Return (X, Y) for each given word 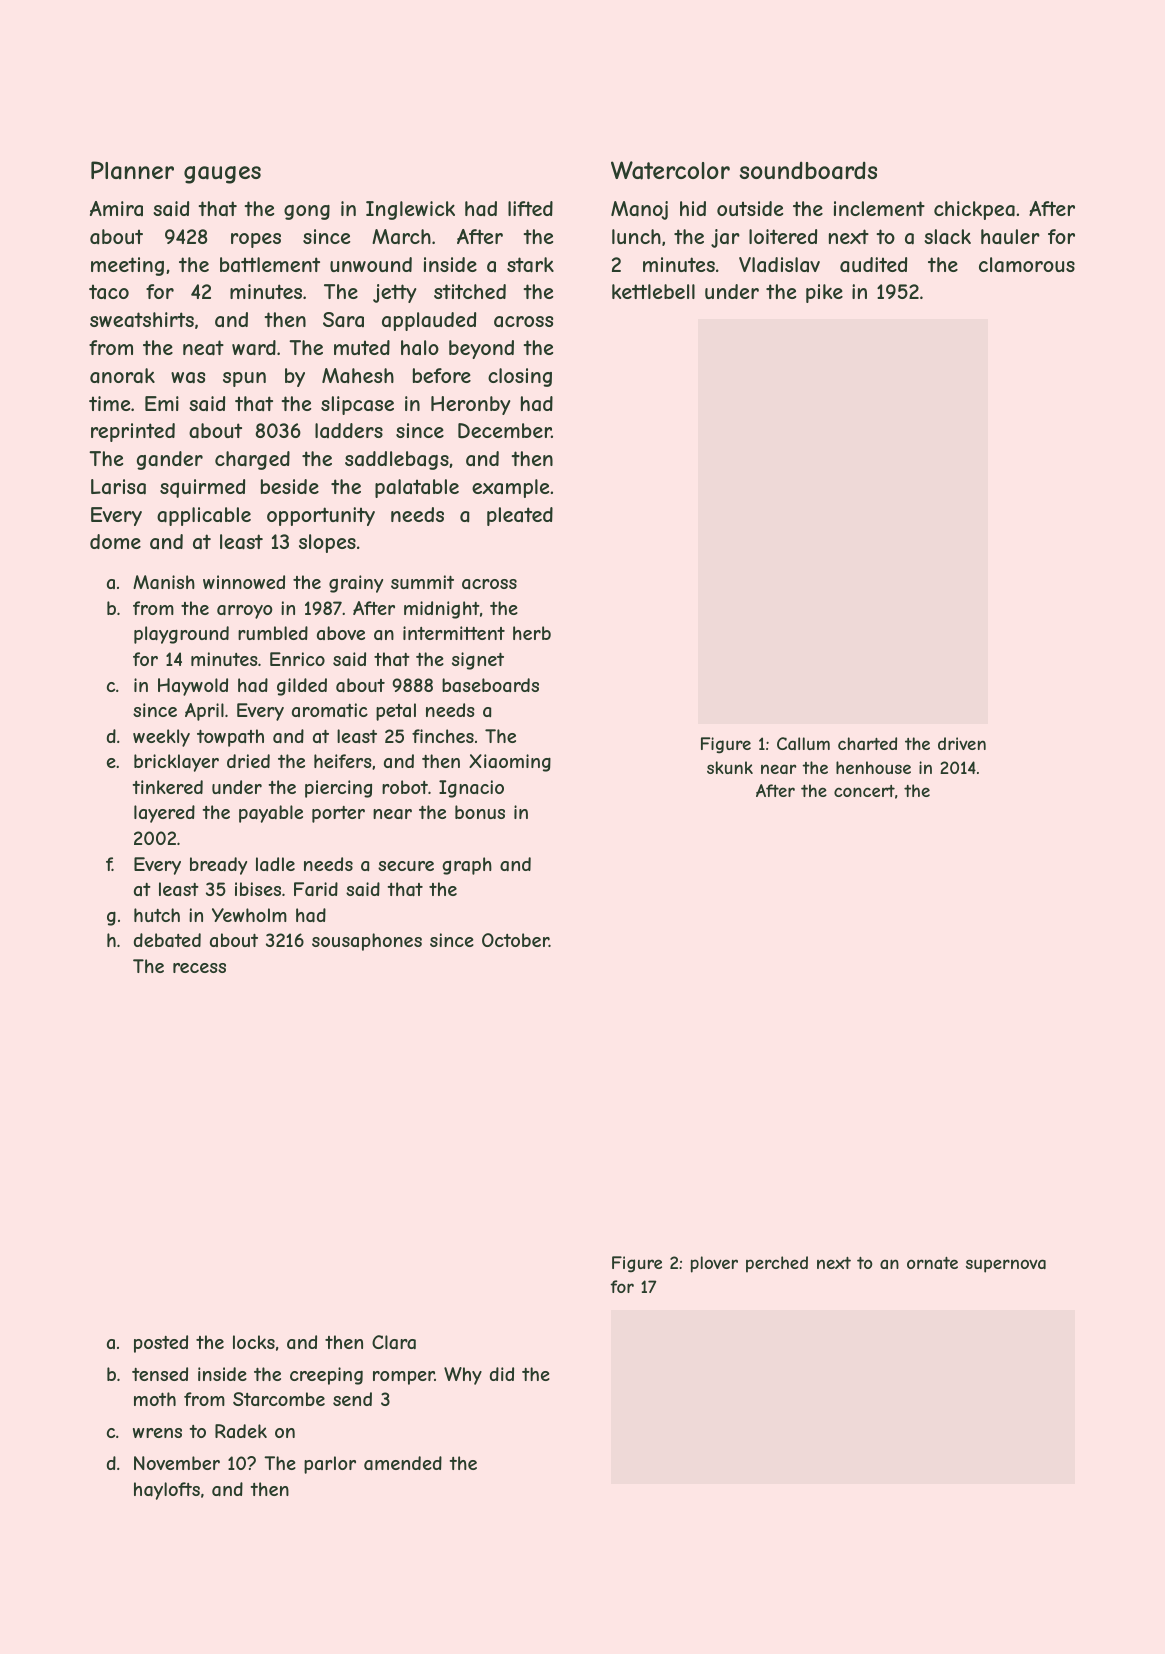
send (352, 1399)
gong (307, 212)
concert (864, 791)
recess (199, 968)
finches (443, 736)
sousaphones (367, 942)
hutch (157, 915)
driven (962, 743)
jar (725, 238)
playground (181, 635)
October (515, 940)
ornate (932, 1263)
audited (873, 264)
